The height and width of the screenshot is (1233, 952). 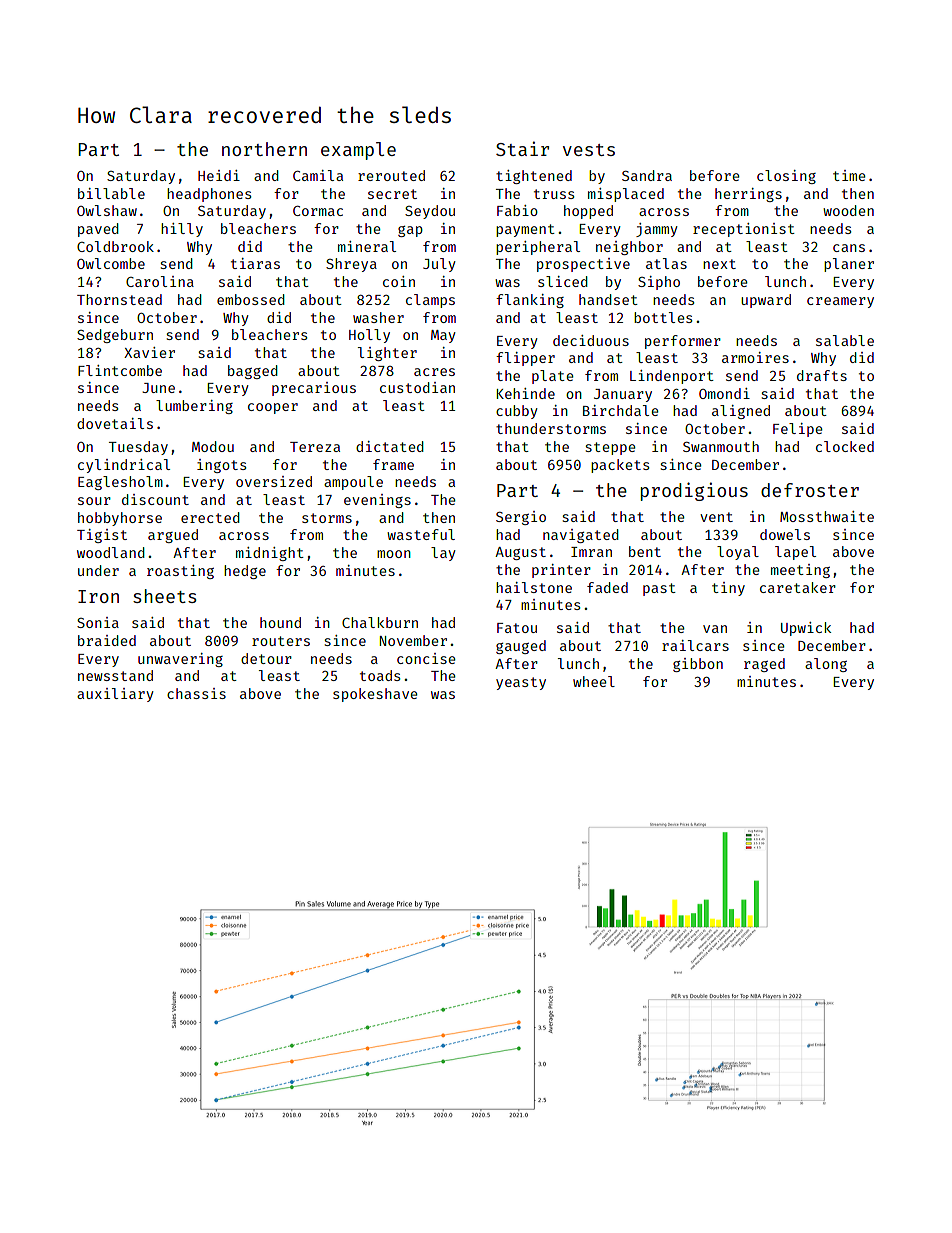 I want to click on Mossthwaite, so click(x=827, y=516).
